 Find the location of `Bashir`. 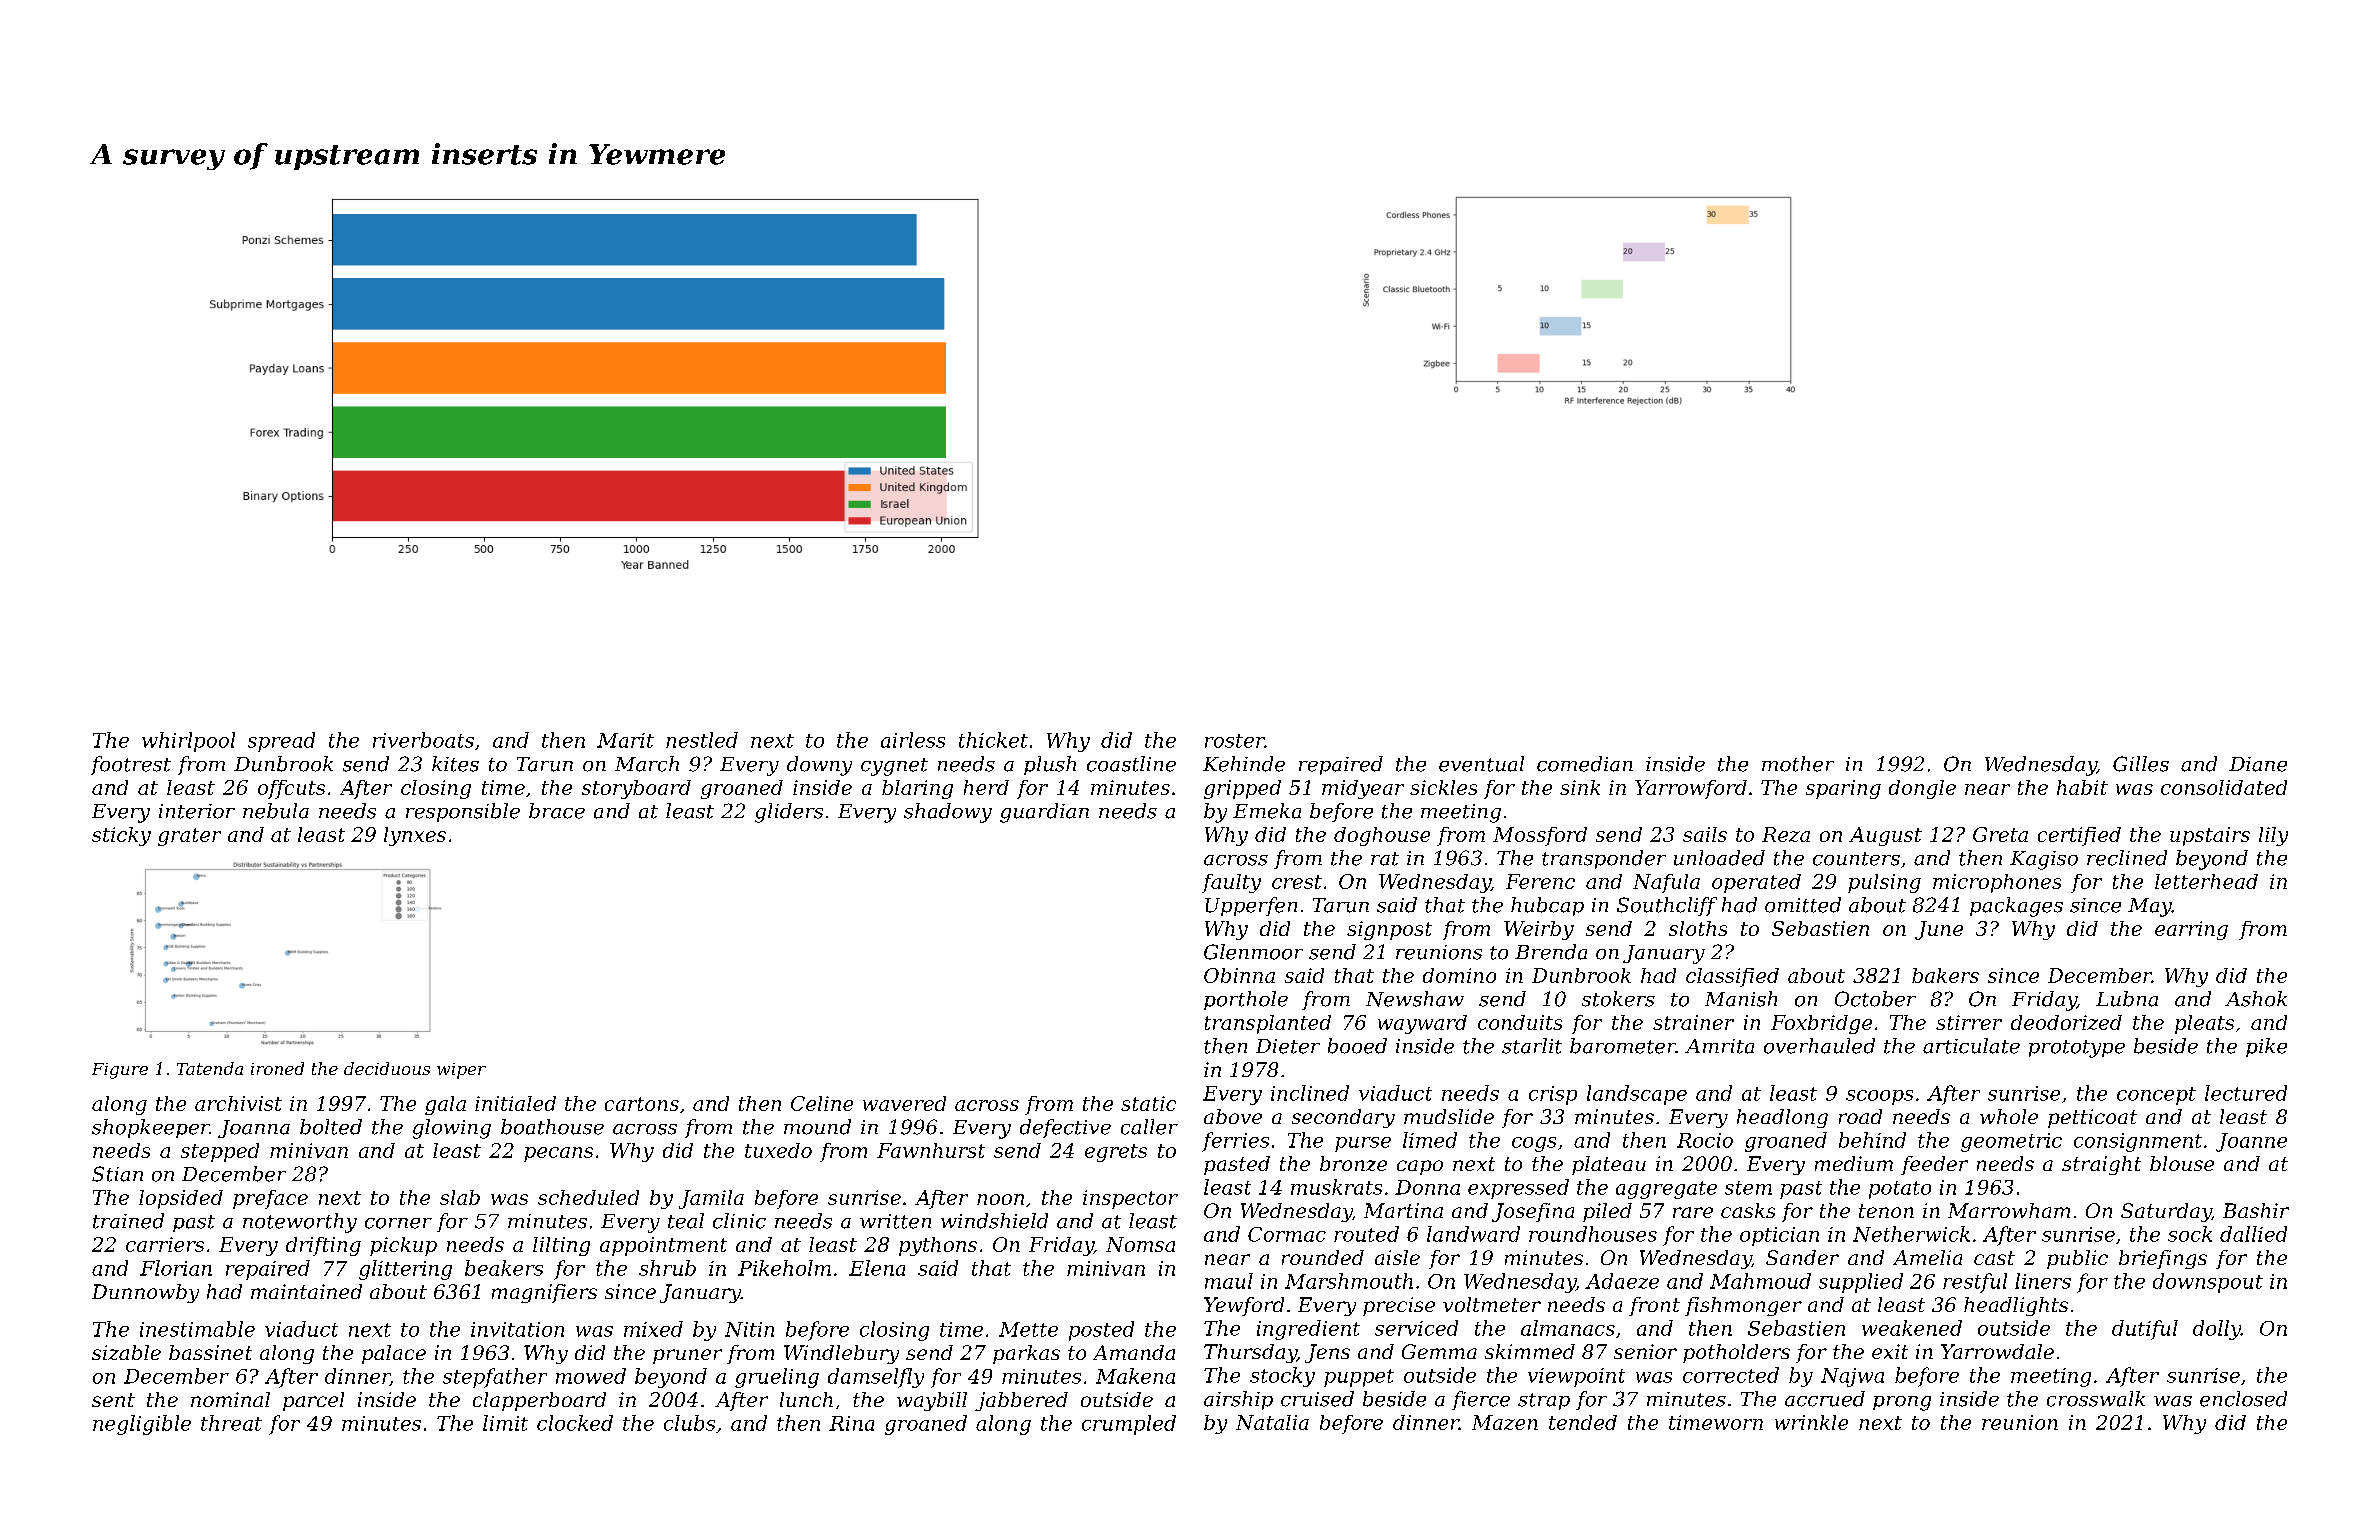

Bashir is located at coordinates (2256, 1210).
